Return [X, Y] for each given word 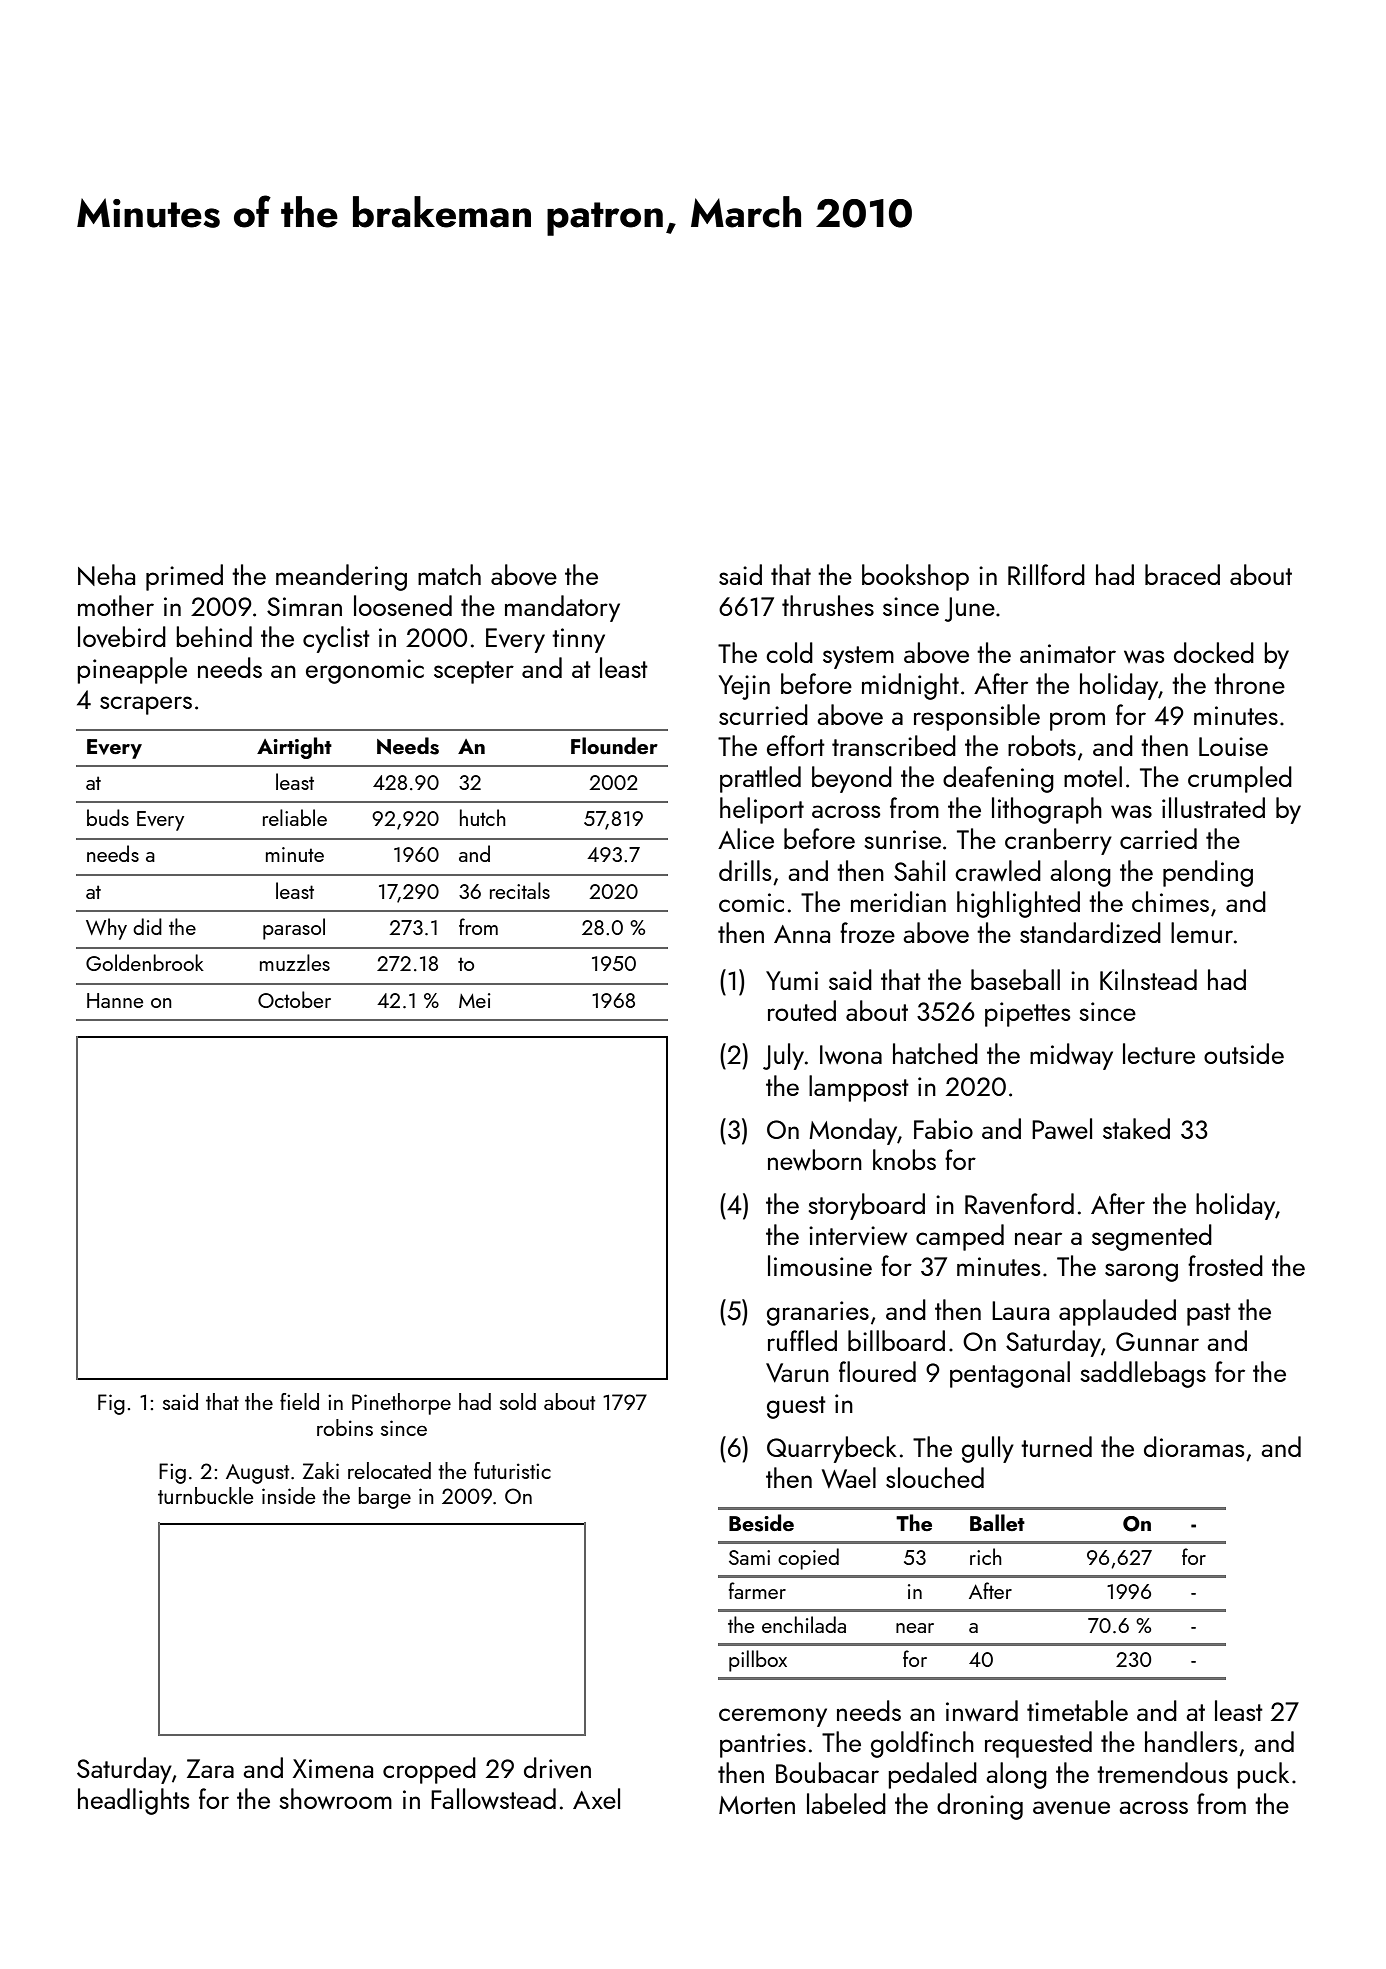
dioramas [1194, 1446]
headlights [134, 1801]
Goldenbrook [145, 962]
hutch [483, 817]
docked [1214, 652]
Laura [1020, 1310]
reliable [295, 817]
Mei [475, 1000]
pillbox [758, 1661]
